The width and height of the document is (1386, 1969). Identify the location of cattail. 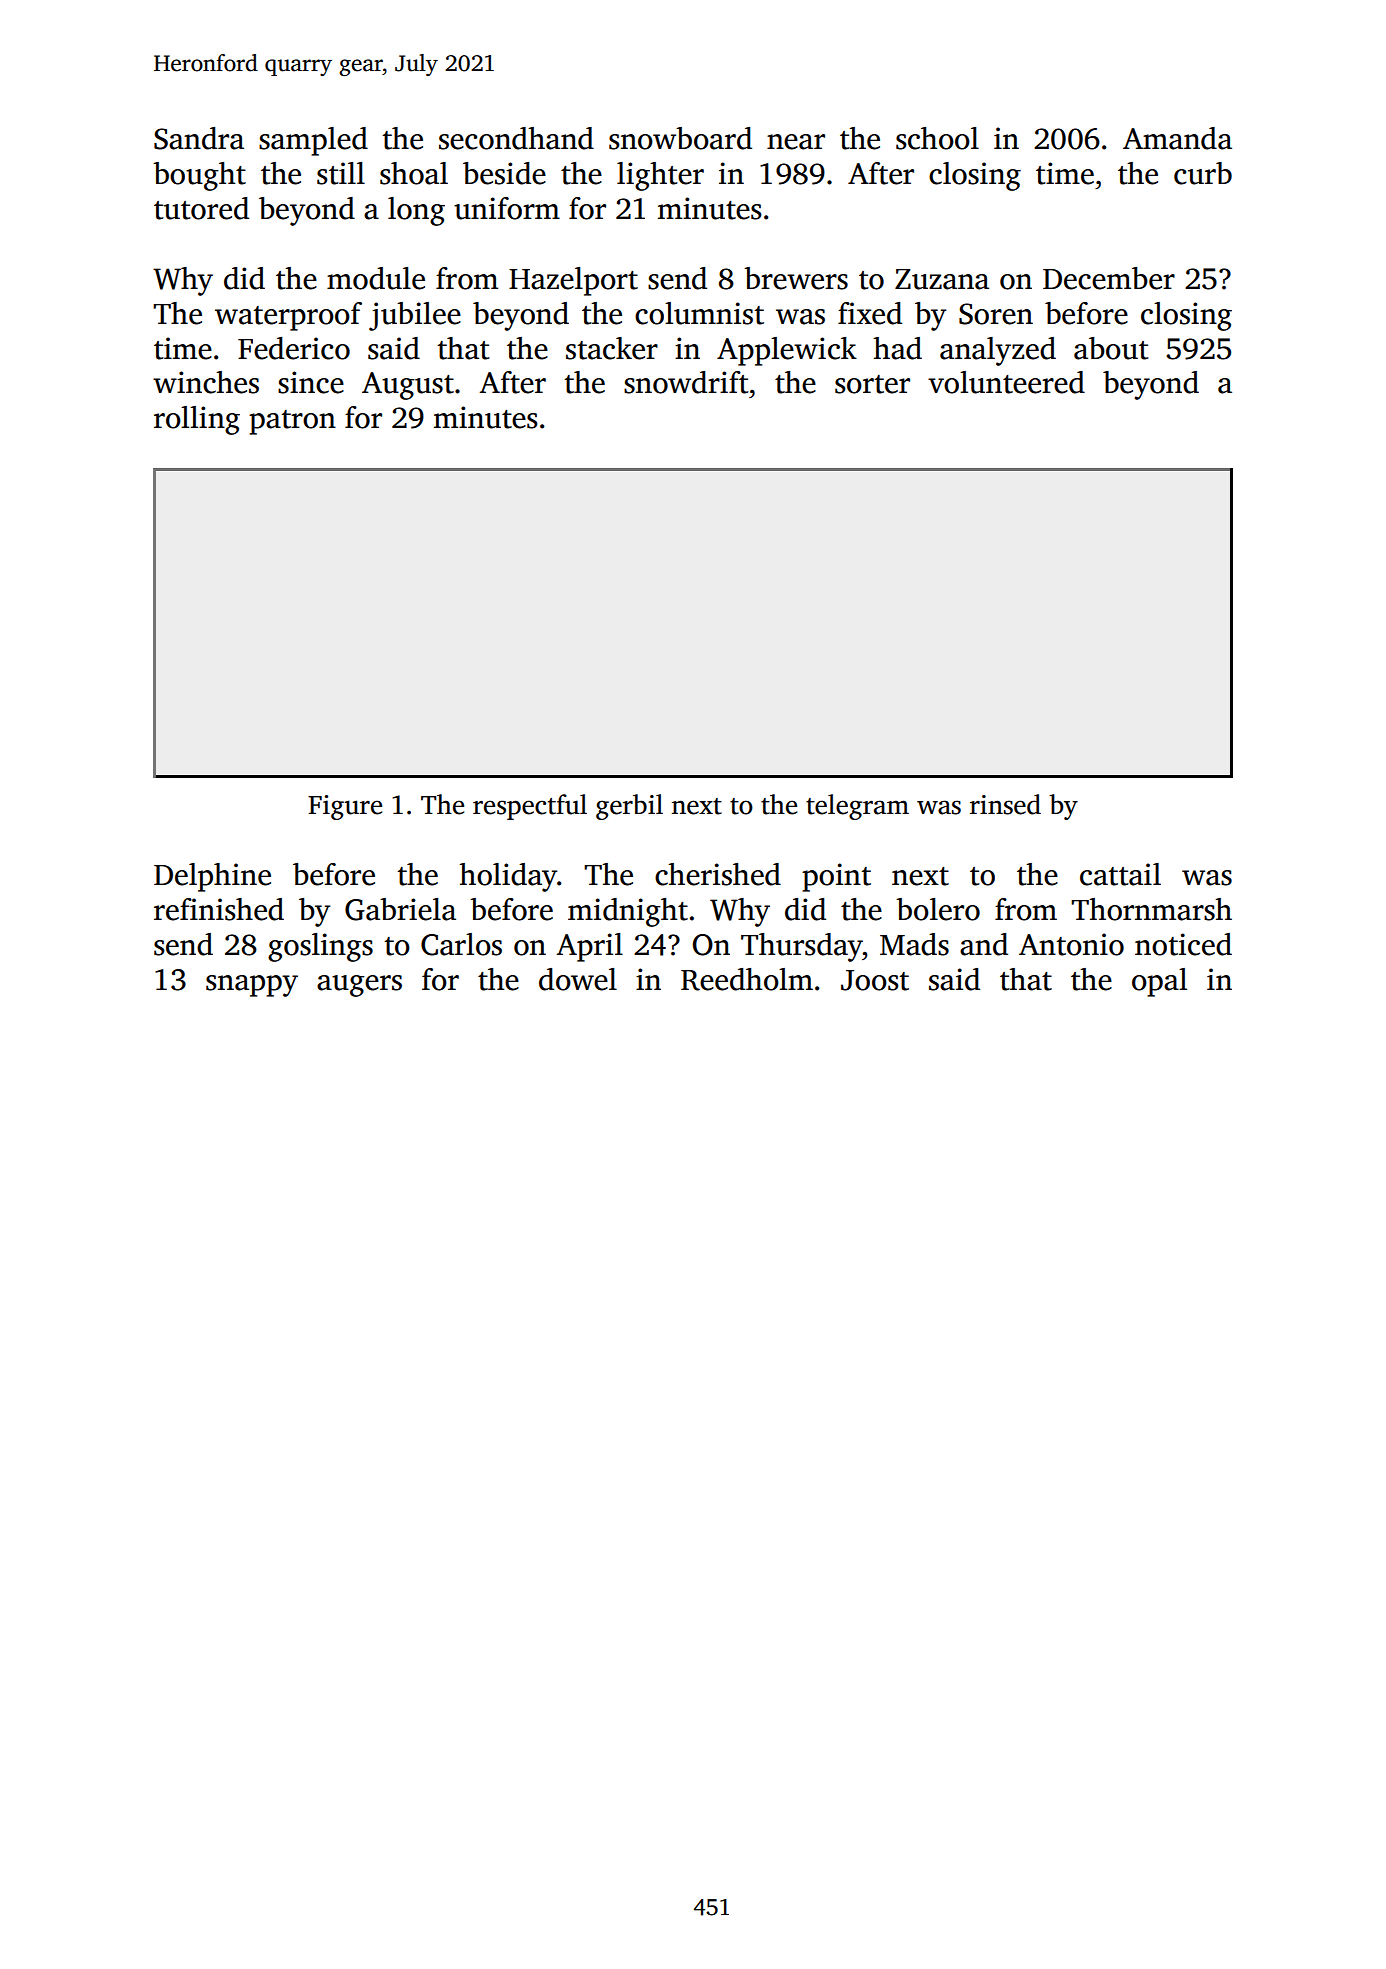
(1120, 874).
